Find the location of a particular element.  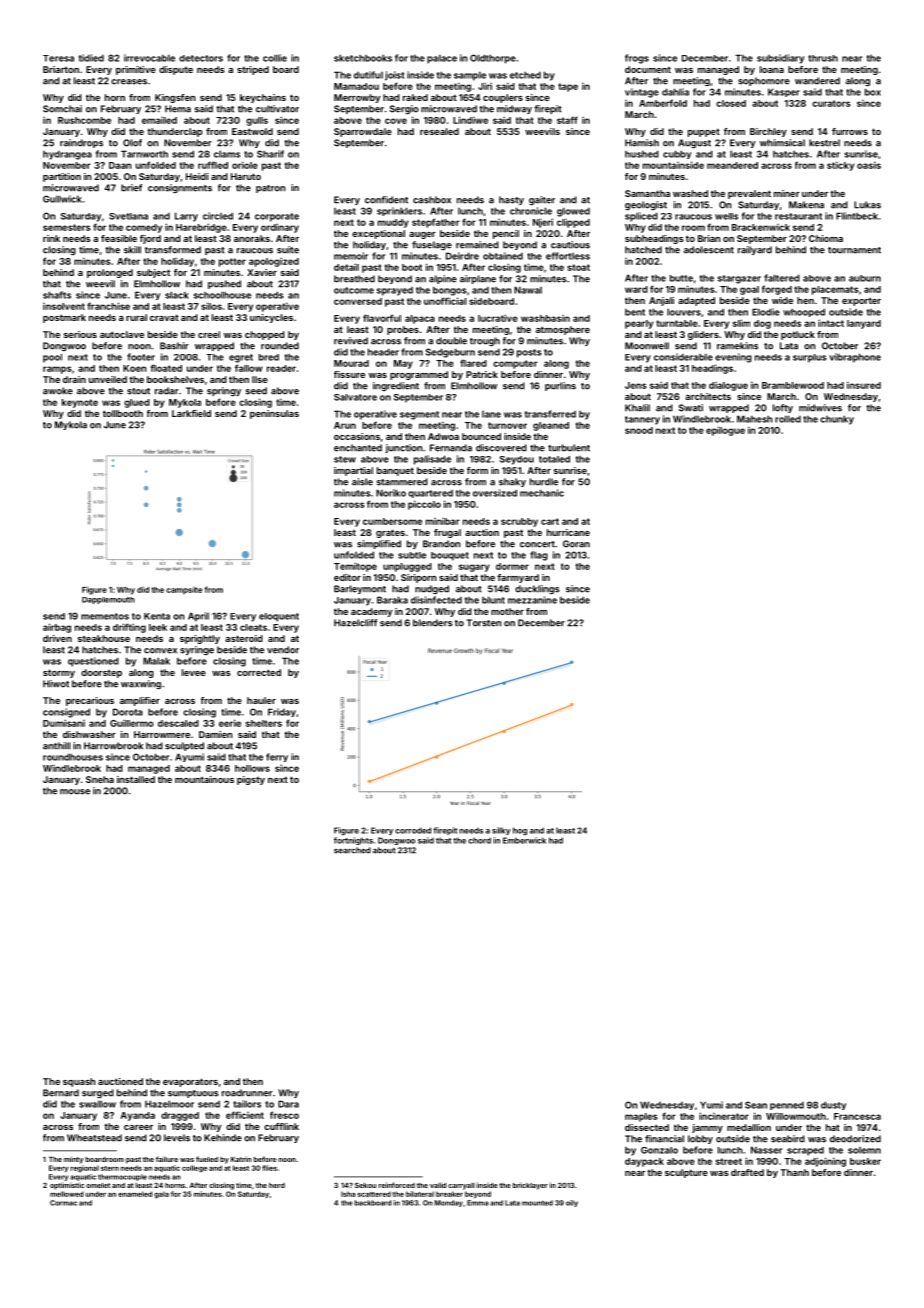

Sean is located at coordinates (756, 1105).
